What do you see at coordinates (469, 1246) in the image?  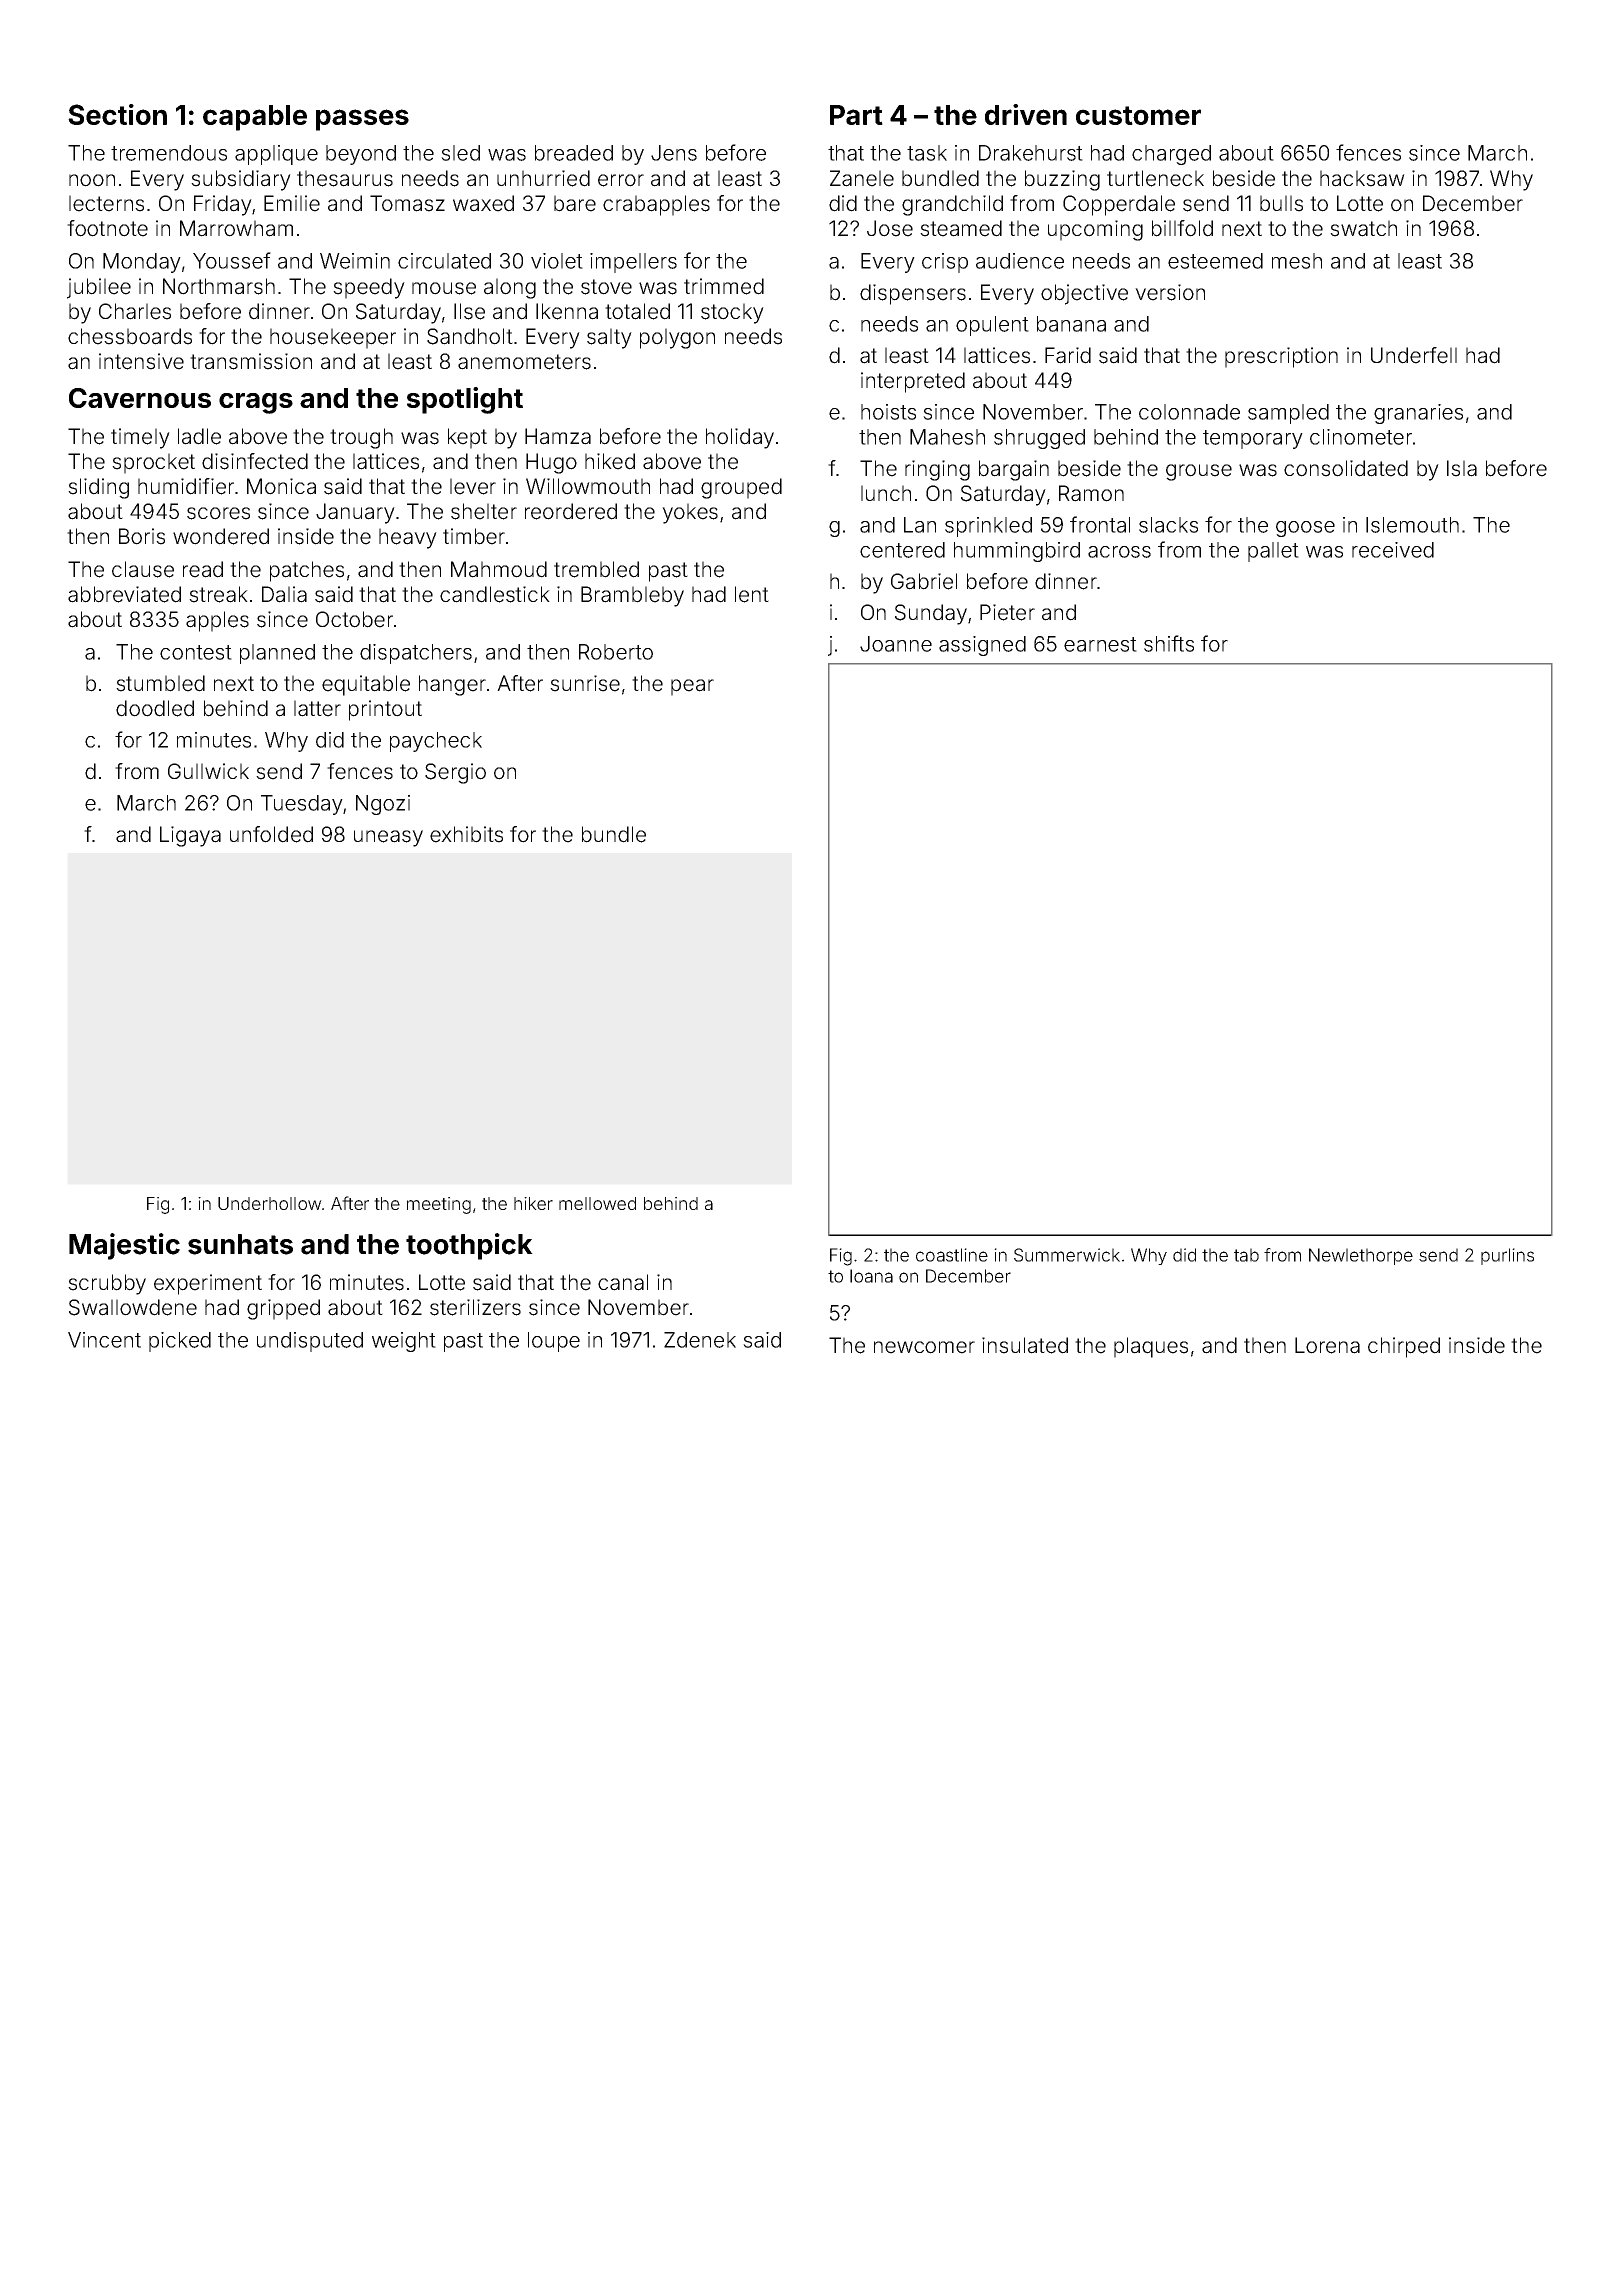 I see `toothpick` at bounding box center [469, 1246].
